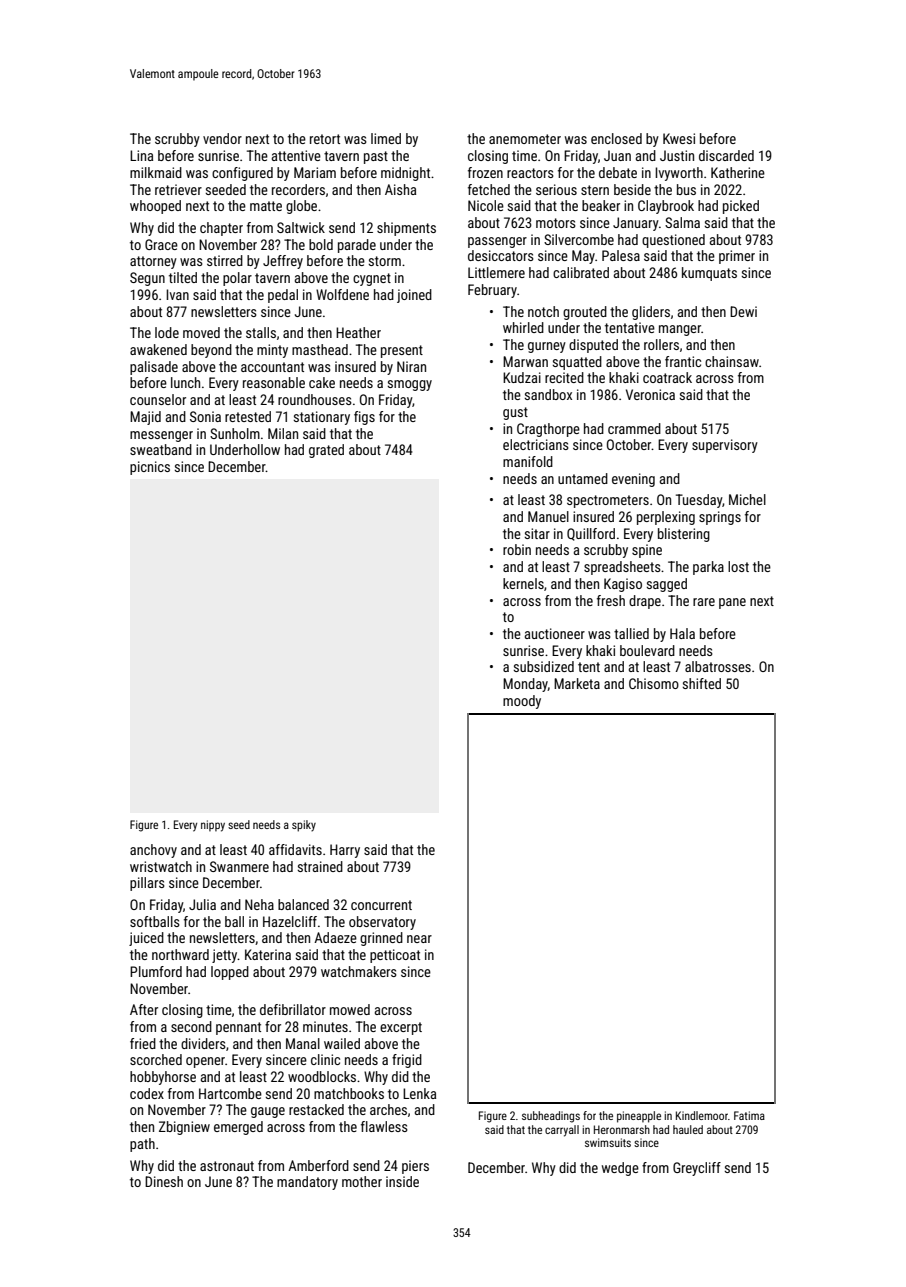  Describe the element at coordinates (227, 1166) in the image. I see `astronaut` at that location.
